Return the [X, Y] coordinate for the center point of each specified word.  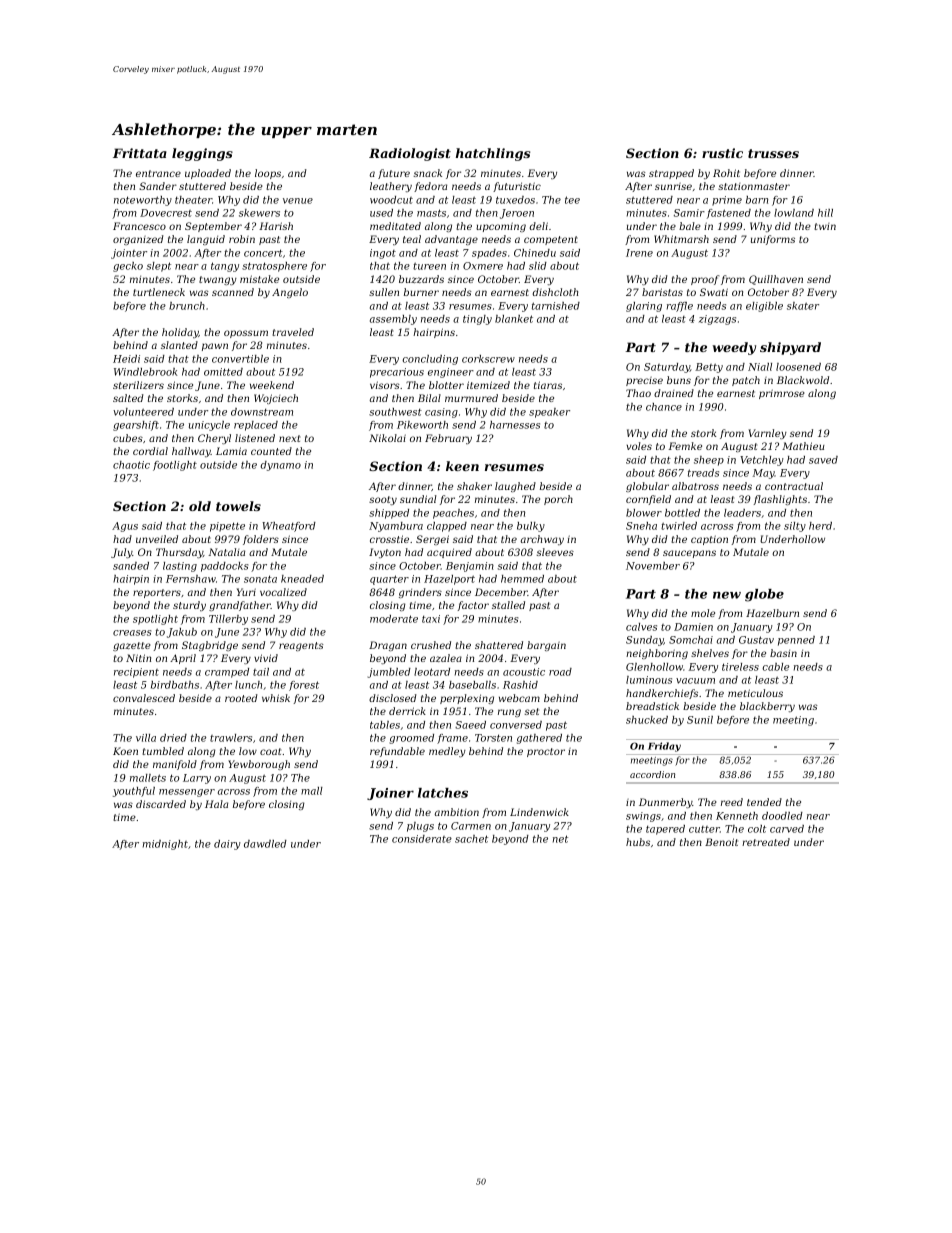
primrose [782, 394]
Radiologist [410, 154]
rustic [722, 153]
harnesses [515, 425]
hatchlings [493, 154]
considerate [422, 839]
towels [238, 506]
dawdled [265, 844]
